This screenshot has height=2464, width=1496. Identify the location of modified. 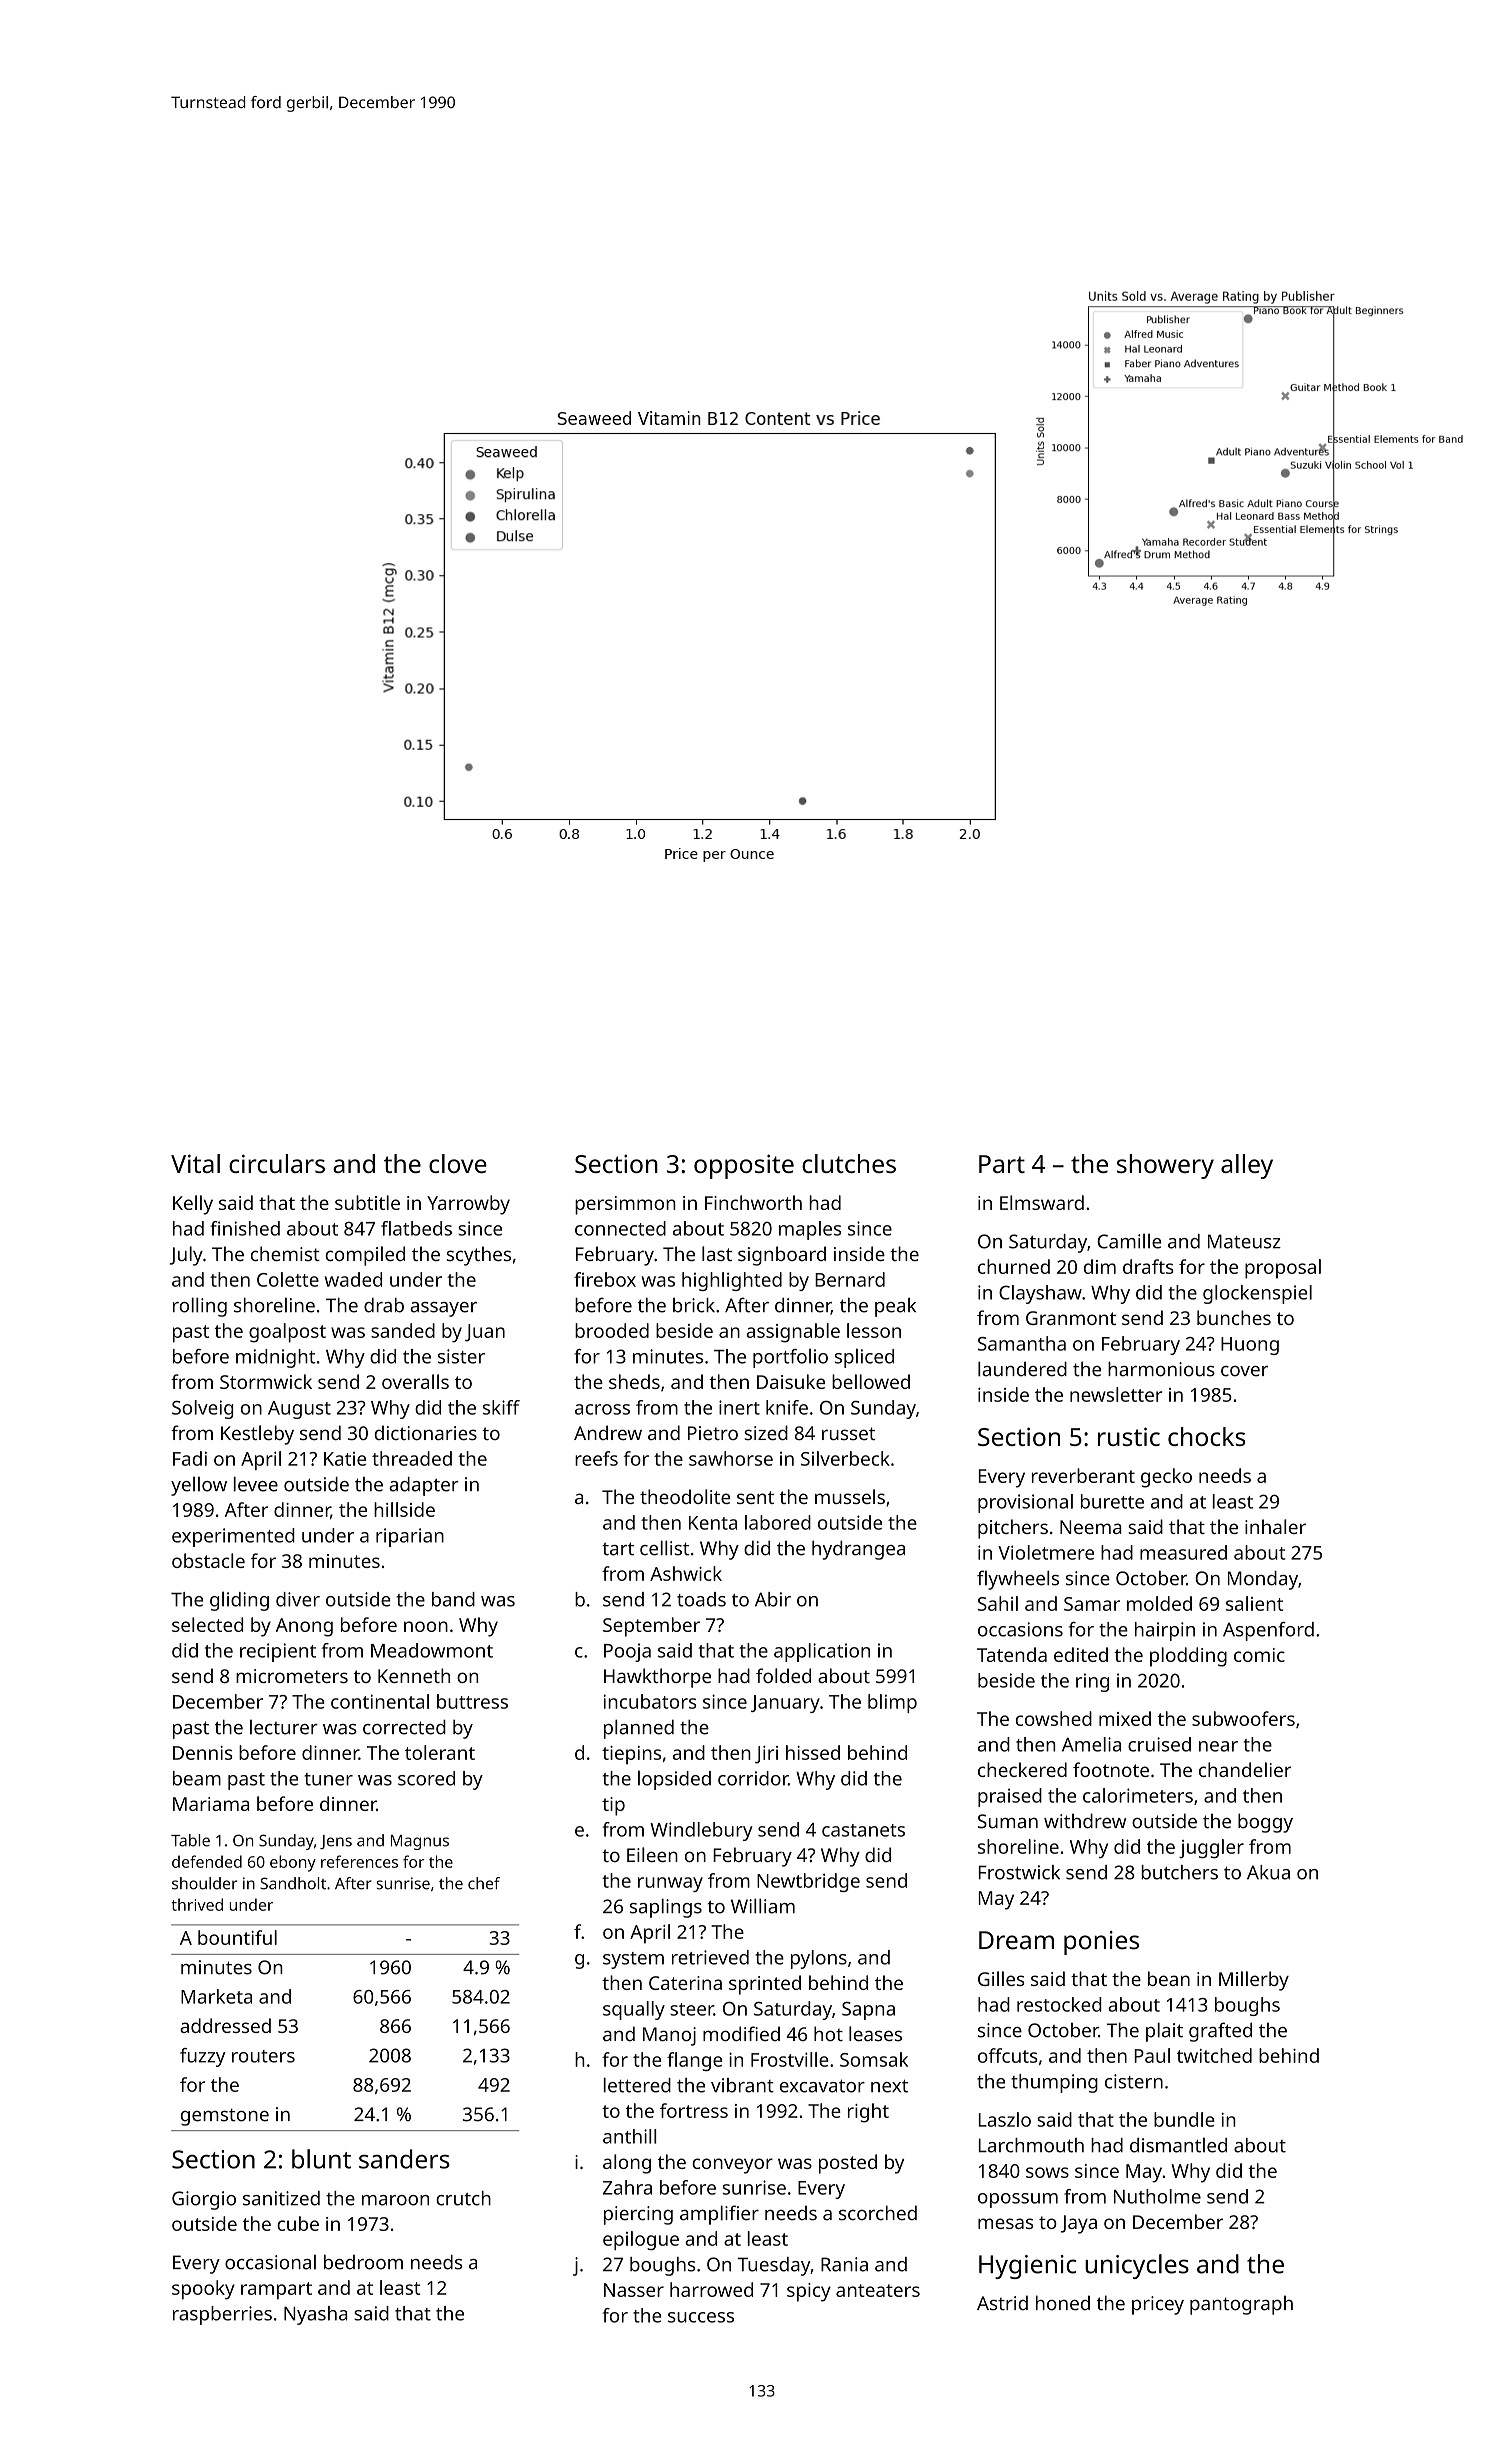
(741, 2033).
